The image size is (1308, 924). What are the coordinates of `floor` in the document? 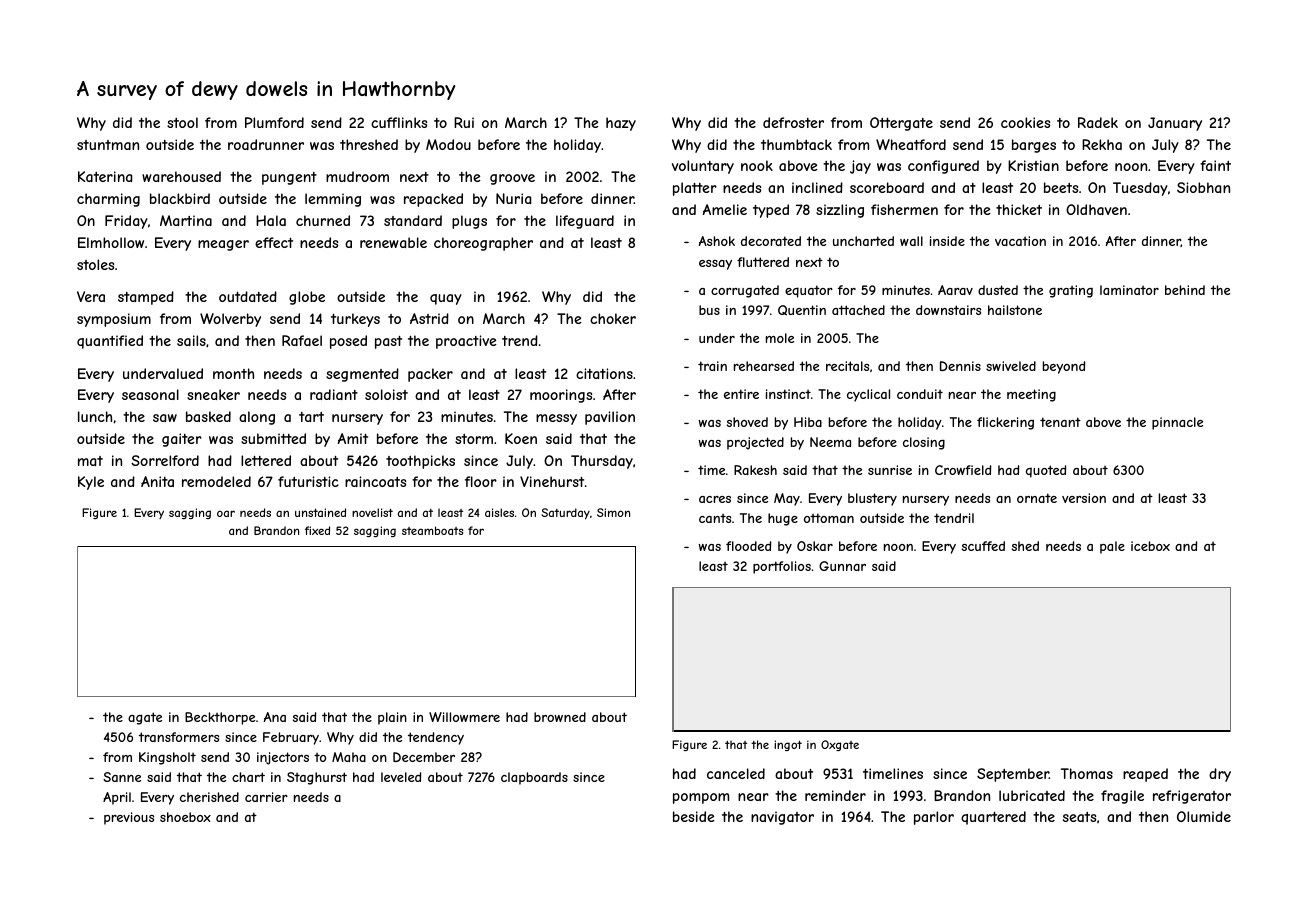 It's located at (481, 481).
